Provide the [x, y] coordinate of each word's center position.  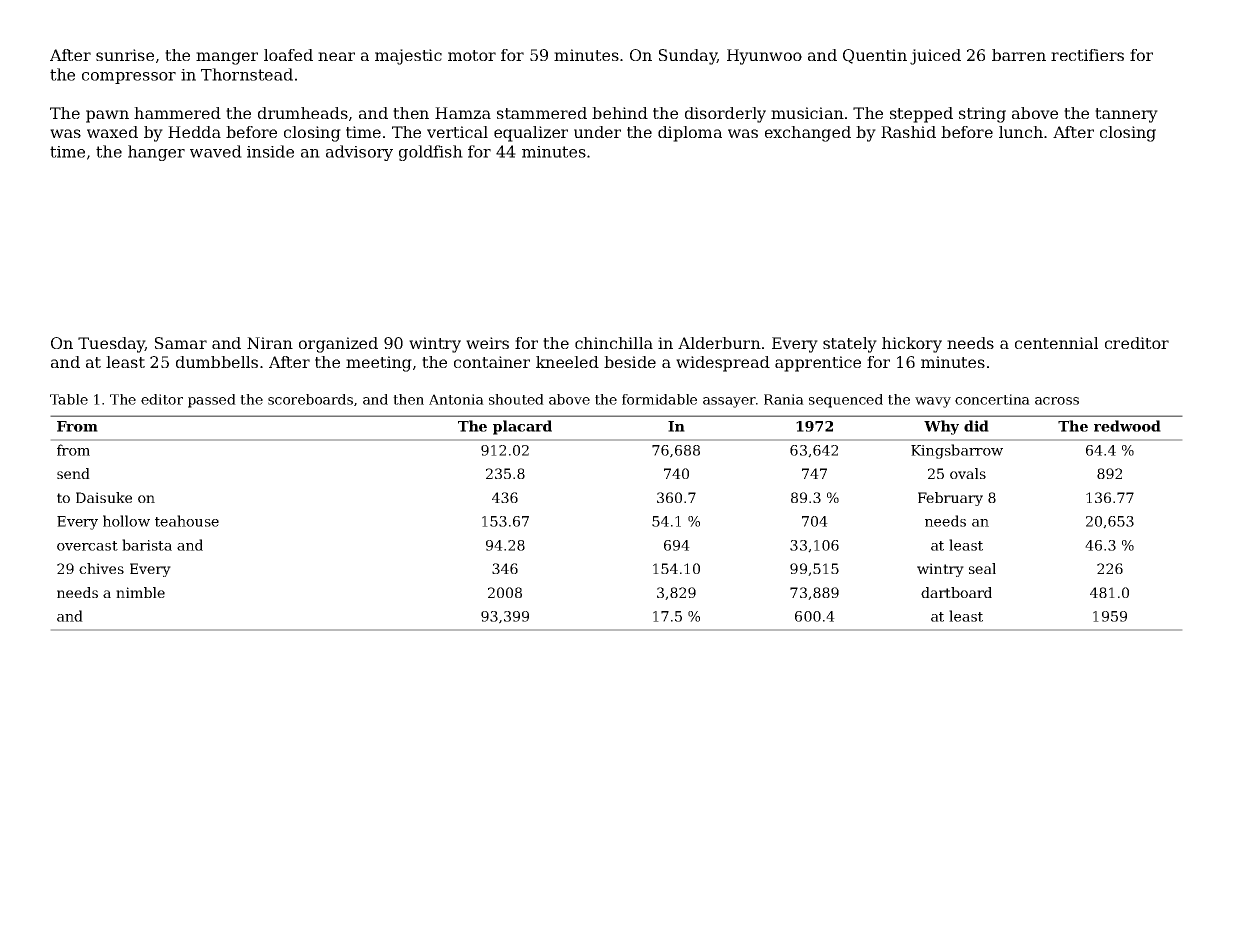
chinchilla [614, 343]
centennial [1056, 343]
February [950, 499]
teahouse [187, 521]
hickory [912, 345]
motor [472, 55]
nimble [140, 592]
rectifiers [1087, 55]
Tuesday [111, 345]
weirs [487, 343]
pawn [107, 116]
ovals [968, 473]
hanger [156, 153]
